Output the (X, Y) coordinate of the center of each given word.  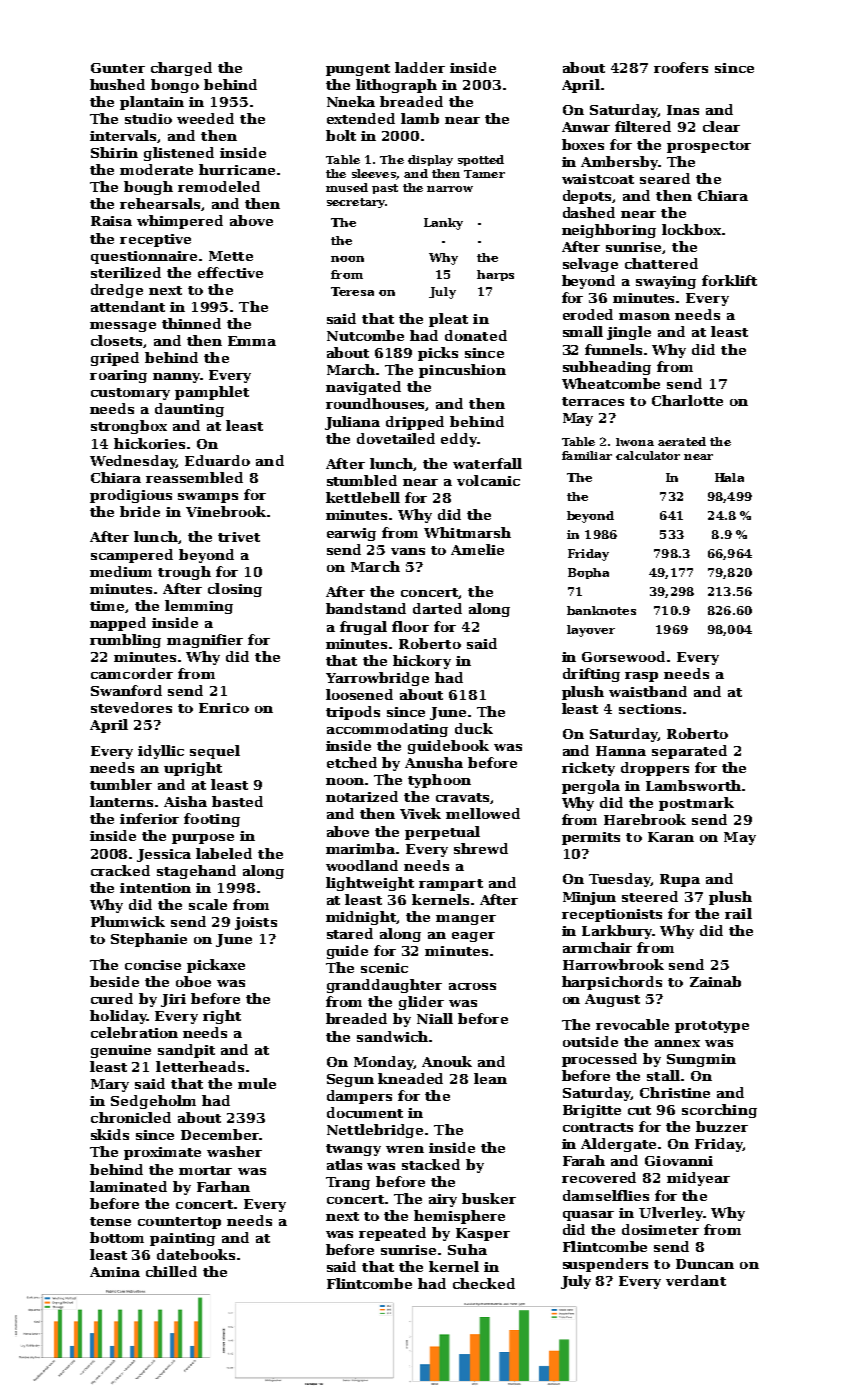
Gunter (118, 68)
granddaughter (384, 986)
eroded (588, 314)
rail (738, 913)
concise (153, 965)
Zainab (715, 981)
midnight (361, 918)
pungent (358, 70)
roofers (681, 67)
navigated (363, 388)
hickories (149, 443)
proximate (162, 1153)
